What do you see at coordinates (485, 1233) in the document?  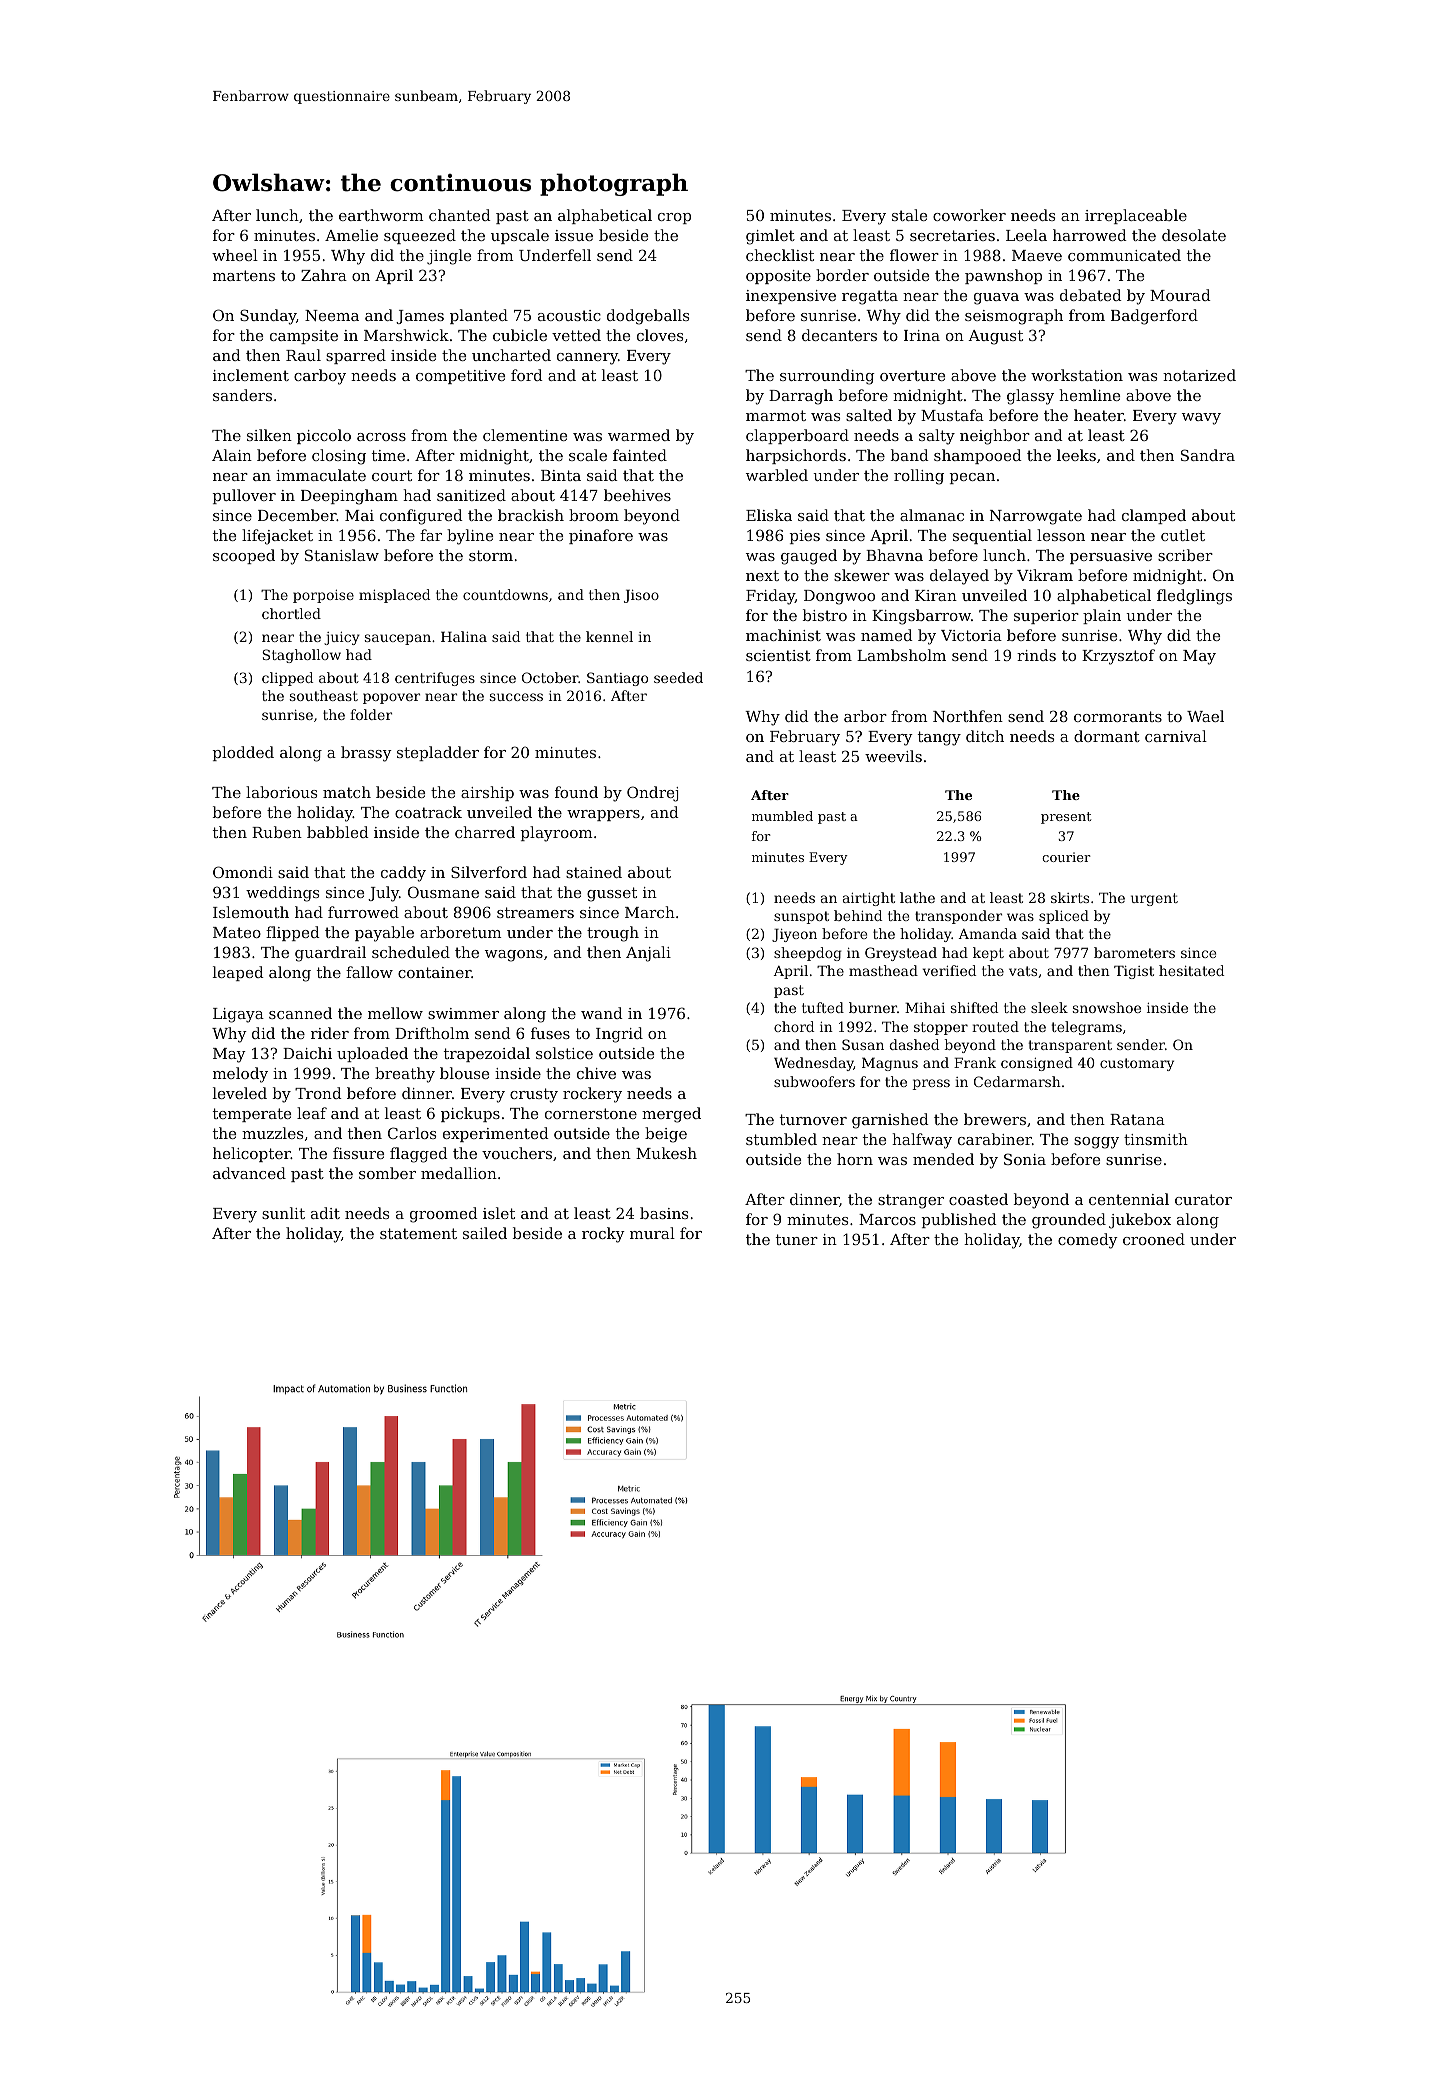 I see `sailed` at bounding box center [485, 1233].
